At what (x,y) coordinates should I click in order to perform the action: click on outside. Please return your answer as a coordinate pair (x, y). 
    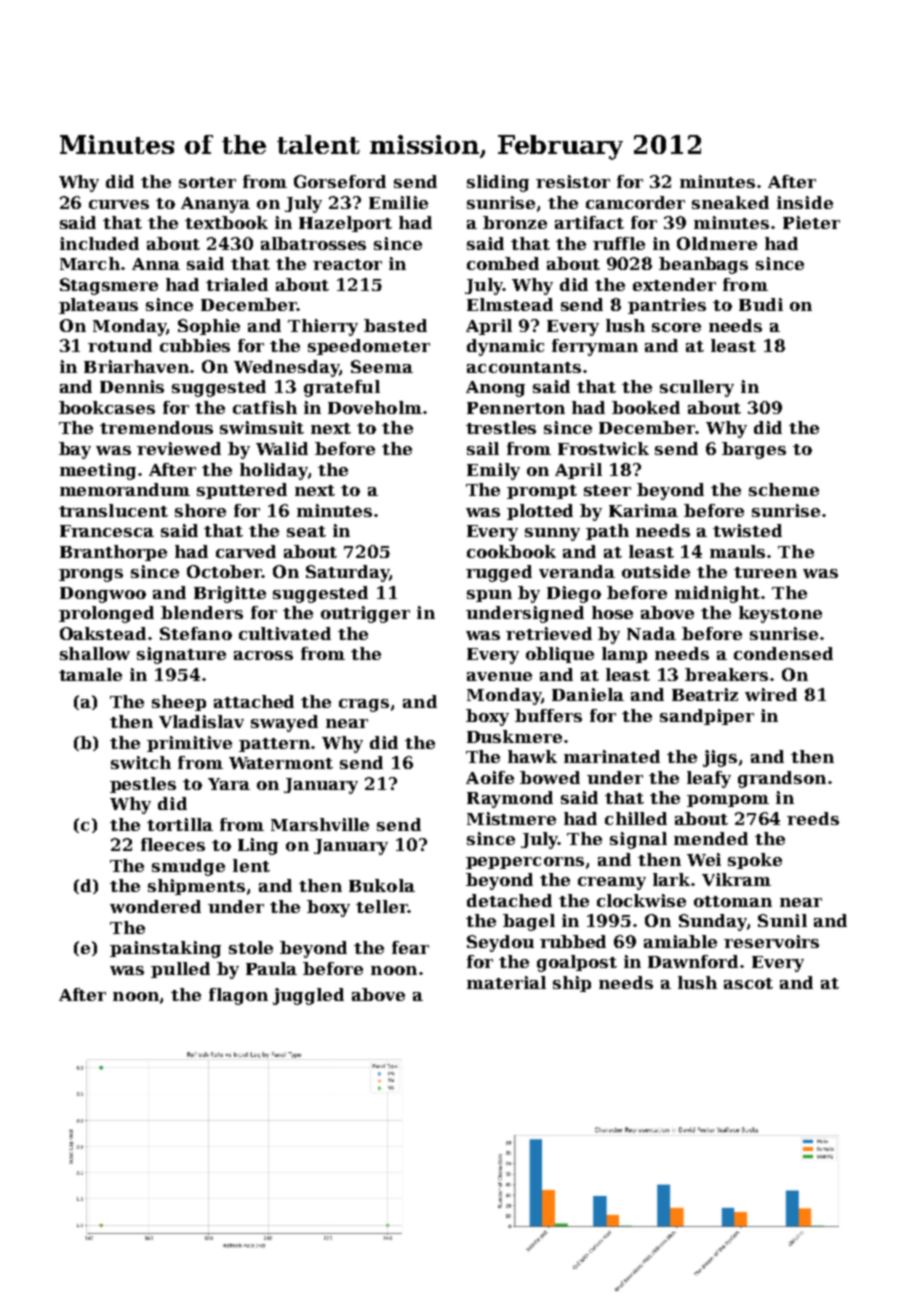
    Looking at the image, I should click on (656, 571).
